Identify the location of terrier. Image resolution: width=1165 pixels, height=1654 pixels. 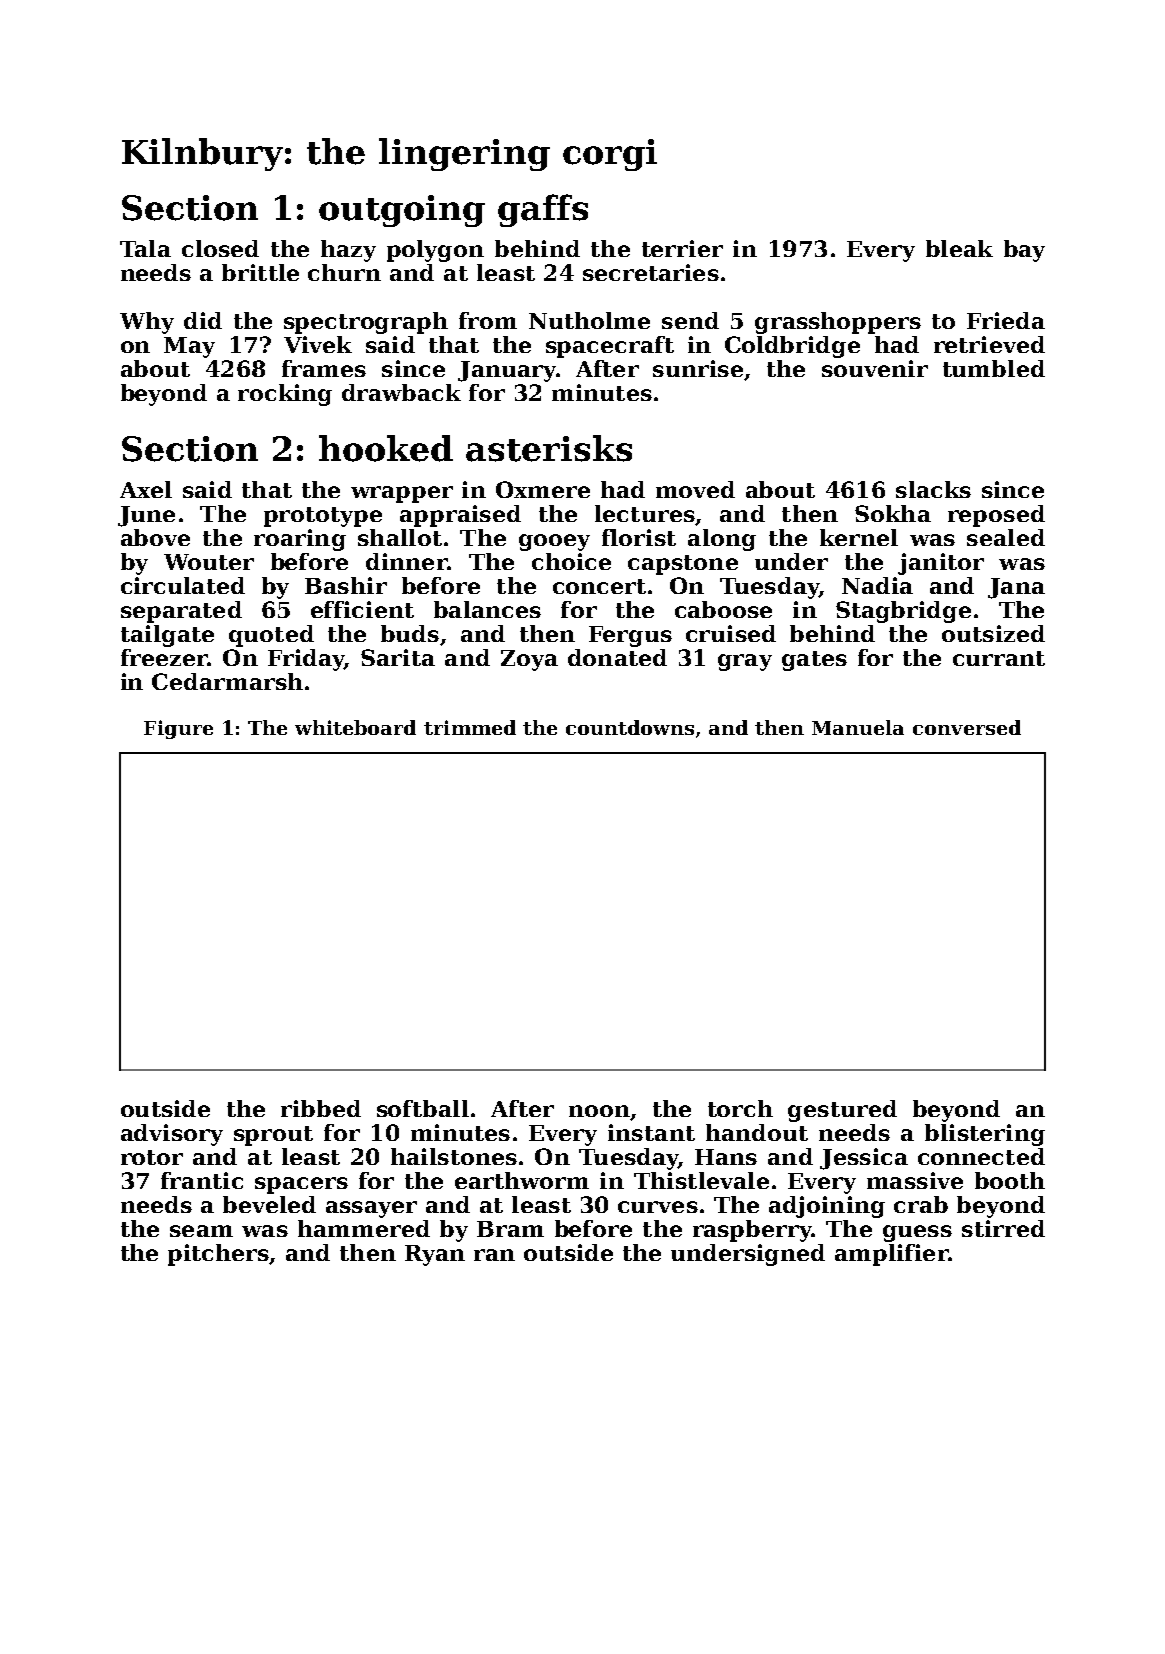
(682, 248).
